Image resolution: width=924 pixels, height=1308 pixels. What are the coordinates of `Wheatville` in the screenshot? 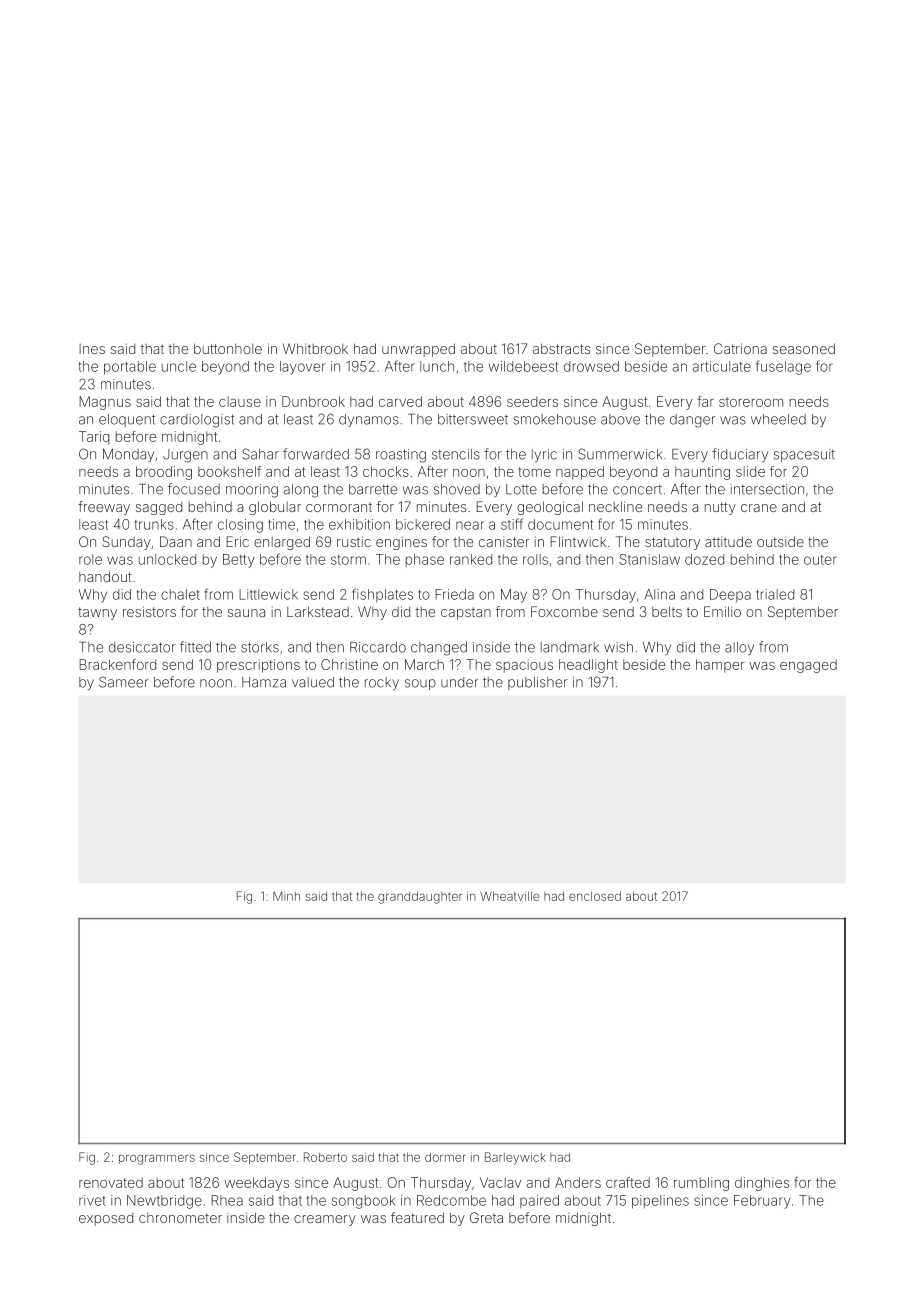 It's located at (510, 896).
